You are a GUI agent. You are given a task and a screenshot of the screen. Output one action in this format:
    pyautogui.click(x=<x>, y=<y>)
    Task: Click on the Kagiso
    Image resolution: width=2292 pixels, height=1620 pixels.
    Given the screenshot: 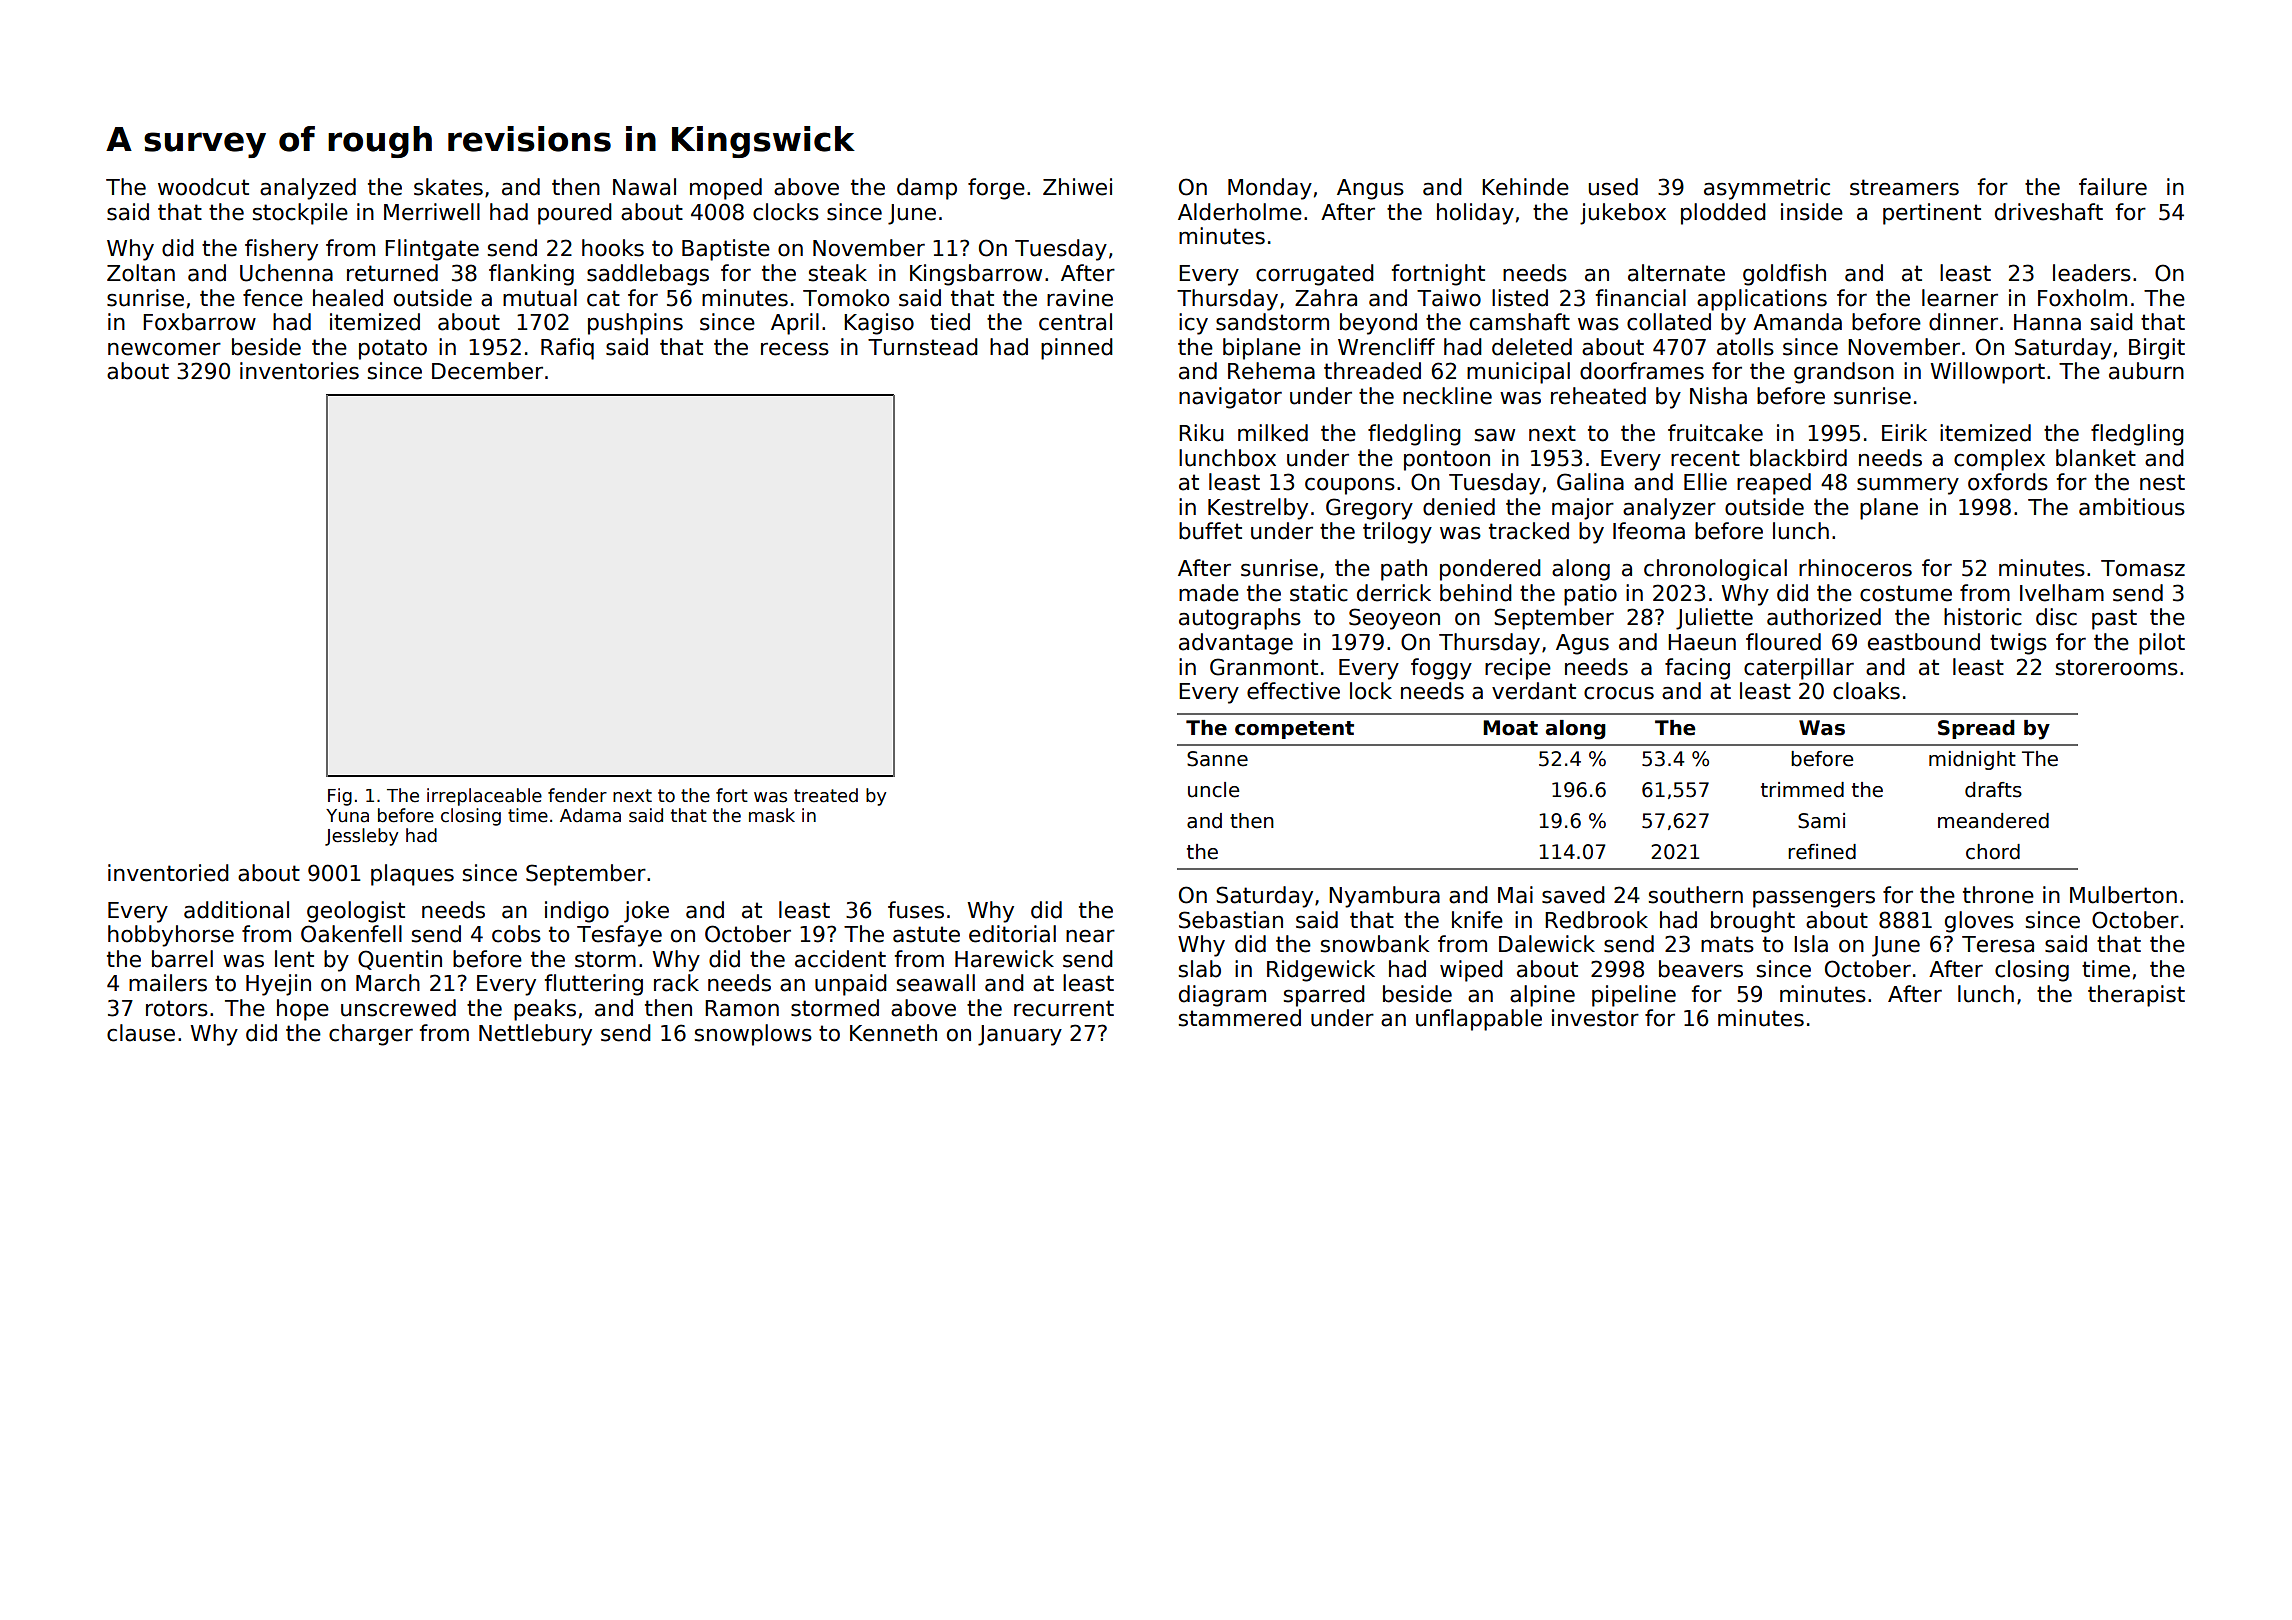 What is the action you would take?
    pyautogui.click(x=879, y=324)
